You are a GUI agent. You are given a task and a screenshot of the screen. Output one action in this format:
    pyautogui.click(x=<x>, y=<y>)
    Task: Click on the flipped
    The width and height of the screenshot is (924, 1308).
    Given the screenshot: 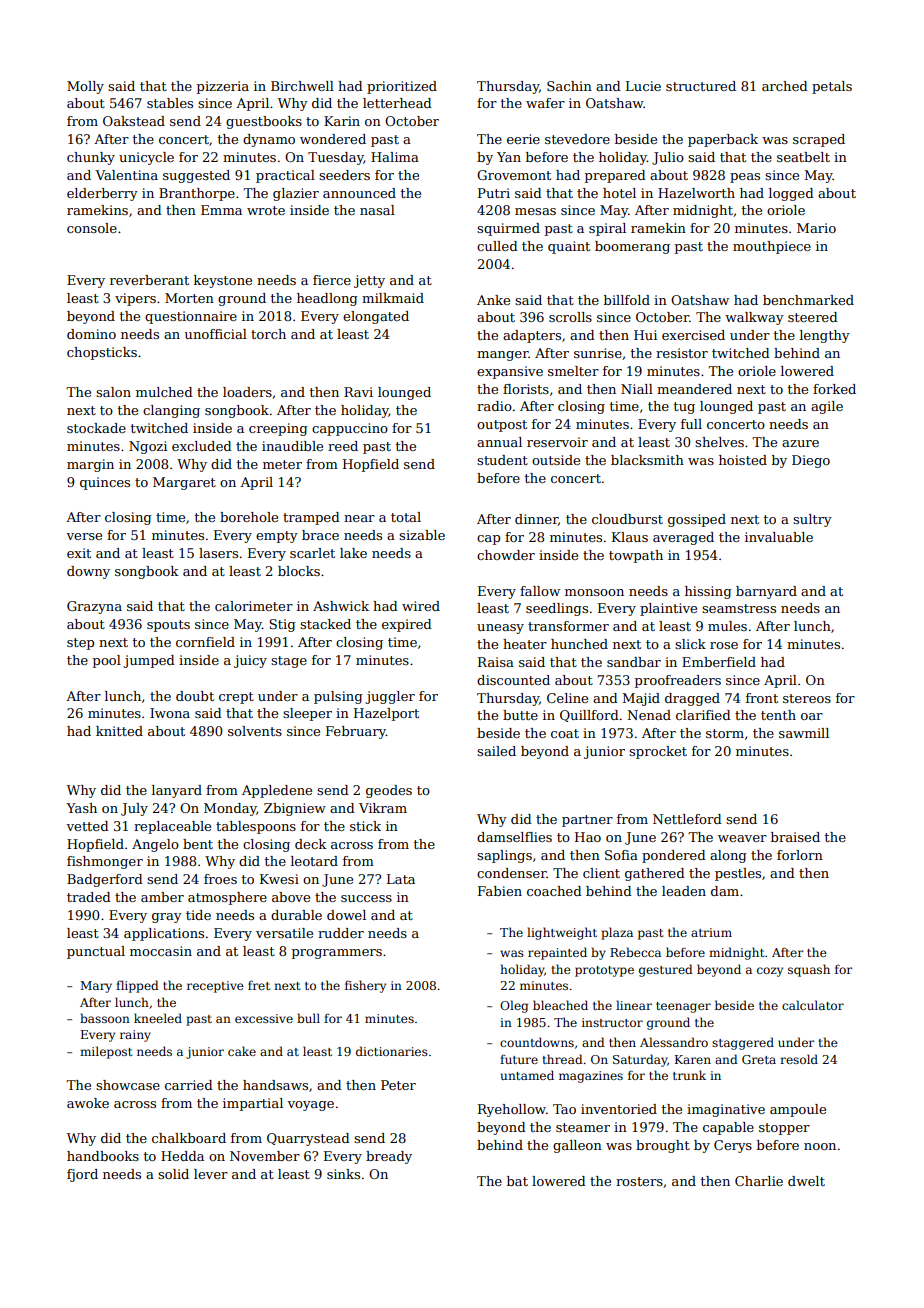 What is the action you would take?
    pyautogui.click(x=137, y=986)
